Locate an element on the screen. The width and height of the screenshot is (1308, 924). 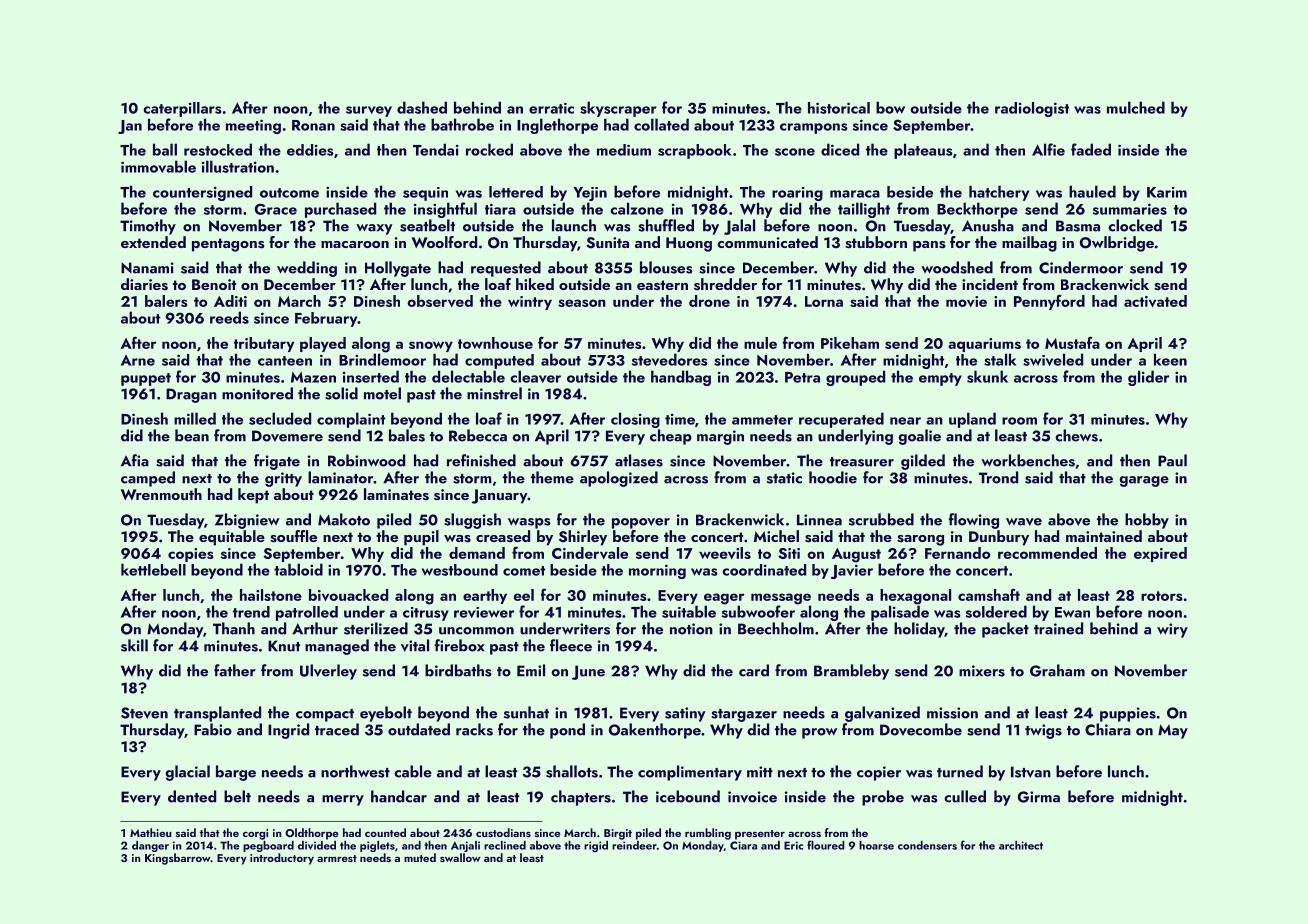
Inglethorpe is located at coordinates (557, 126).
